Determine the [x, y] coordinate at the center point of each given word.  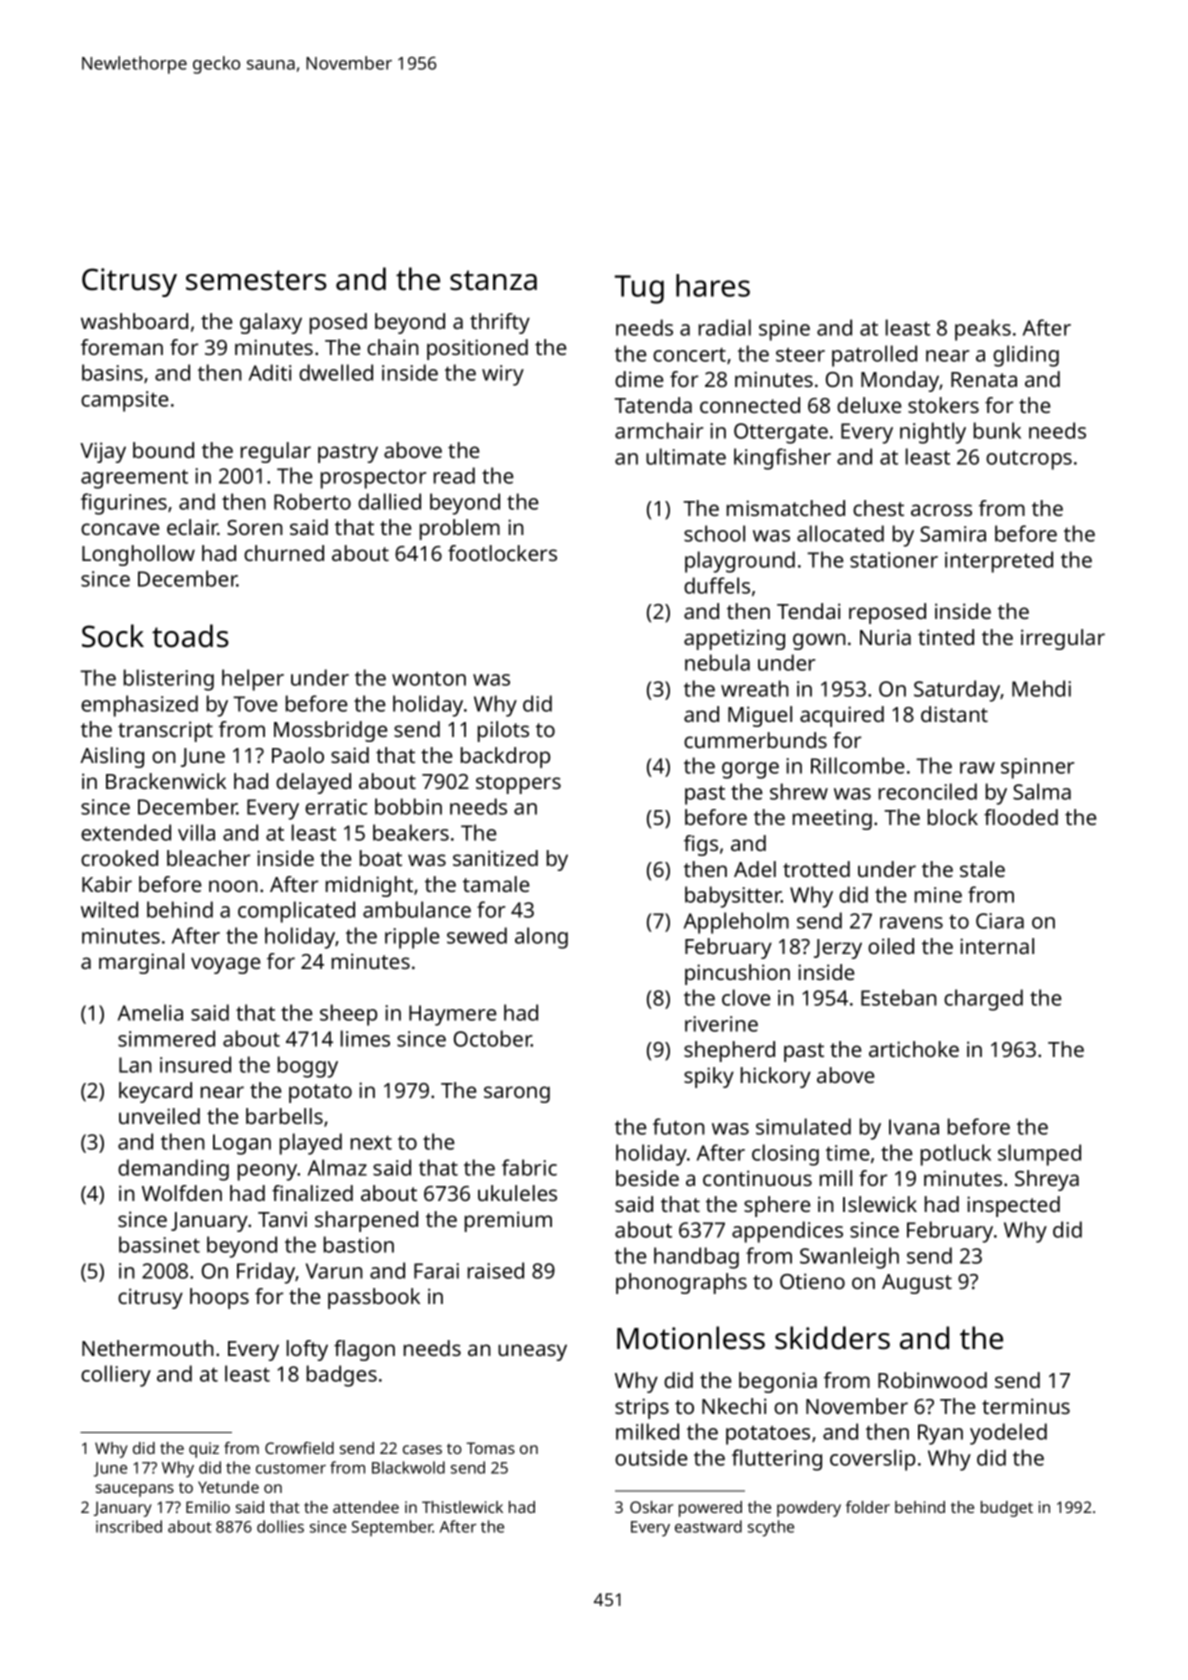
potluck [956, 1155]
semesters [256, 280]
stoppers [518, 784]
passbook [374, 1298]
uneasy [532, 1352]
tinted [946, 637]
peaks [983, 330]
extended [126, 832]
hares [713, 285]
